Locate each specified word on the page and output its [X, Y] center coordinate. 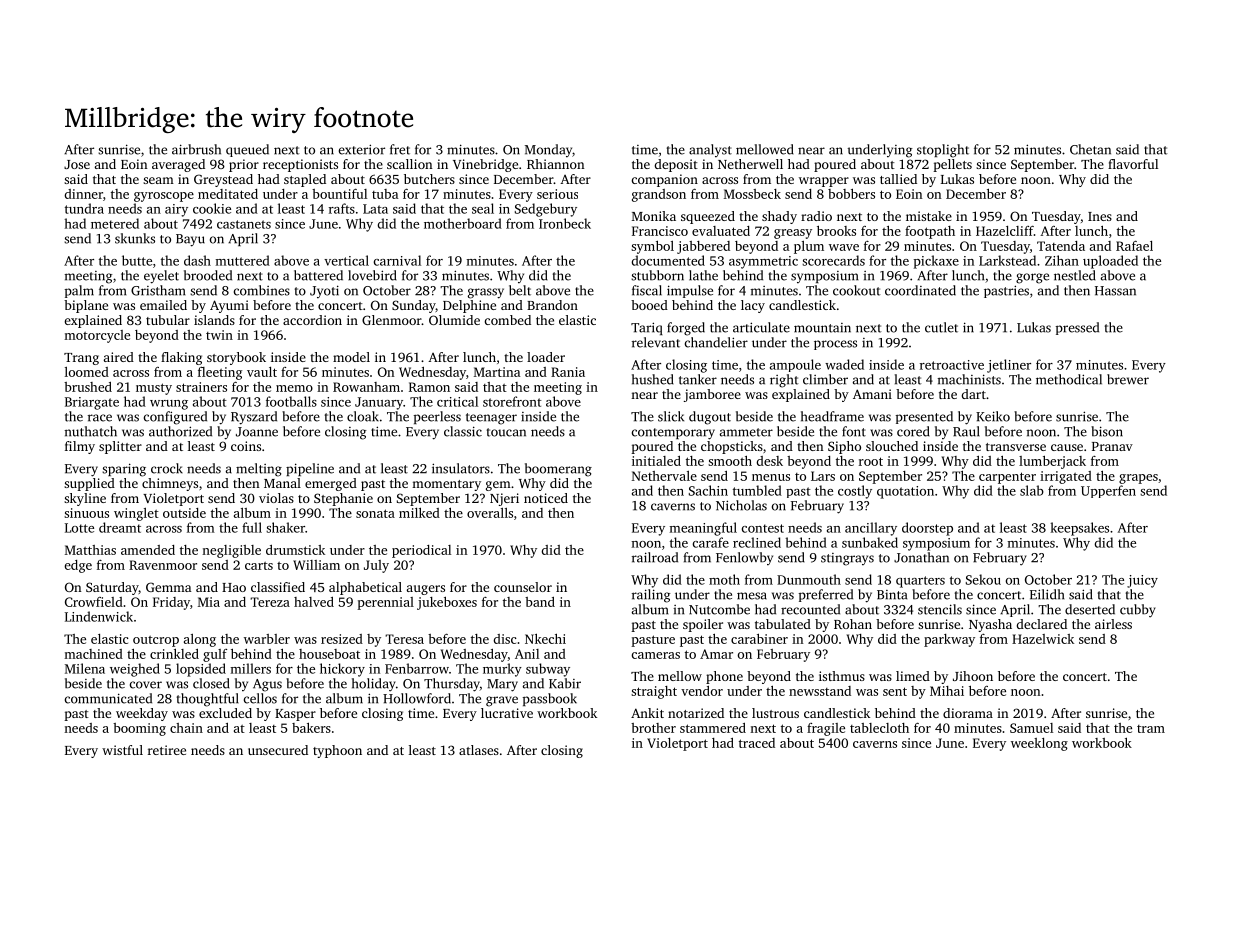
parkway [949, 640]
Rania [568, 372]
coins [246, 446]
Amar [716, 654]
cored [913, 431]
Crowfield [94, 602]
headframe [832, 416]
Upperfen [1108, 491]
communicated [108, 698]
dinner [83, 194]
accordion [312, 320]
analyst [710, 150]
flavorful [1133, 164]
